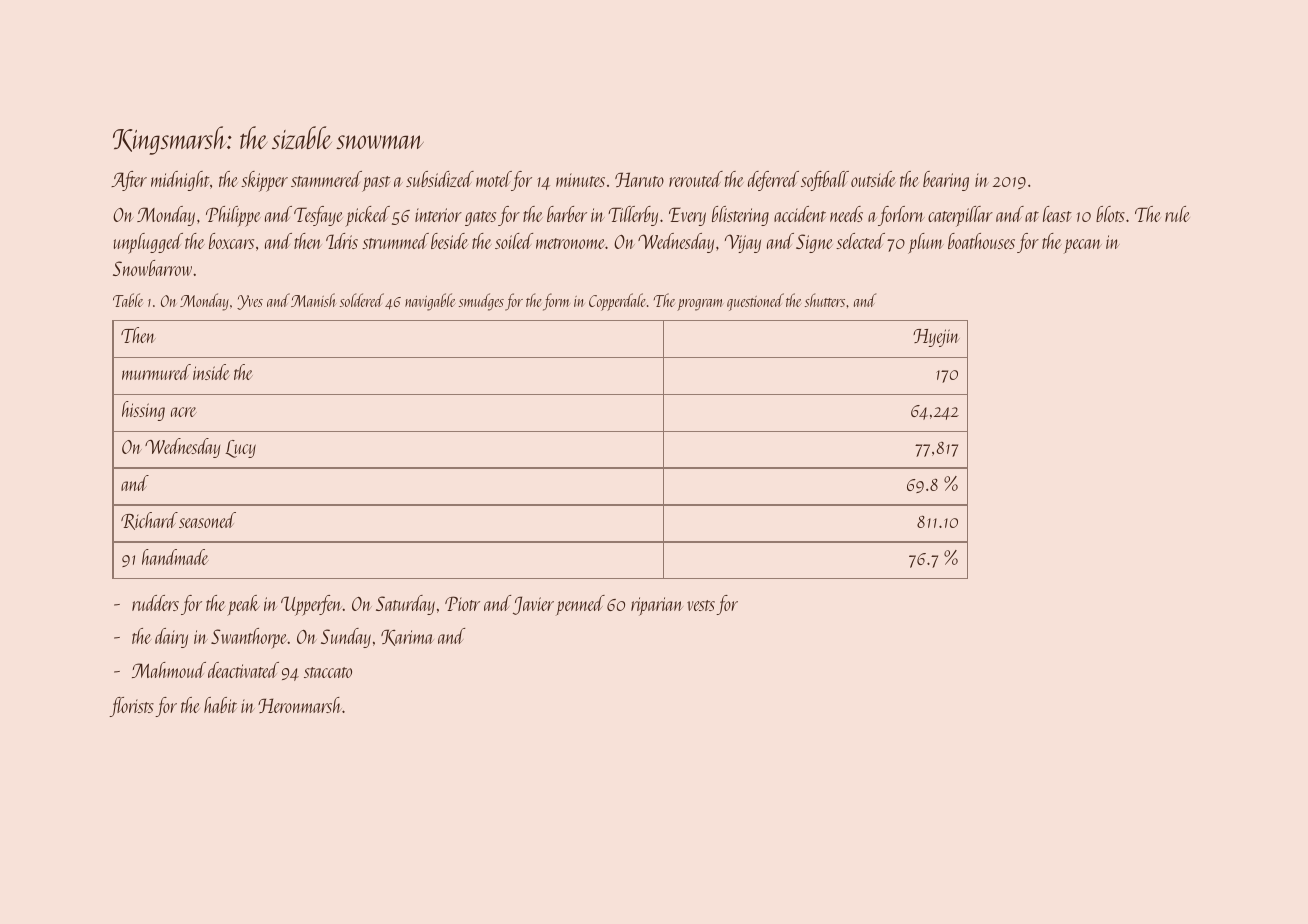  What do you see at coordinates (207, 520) in the image?
I see `seasoned` at bounding box center [207, 520].
